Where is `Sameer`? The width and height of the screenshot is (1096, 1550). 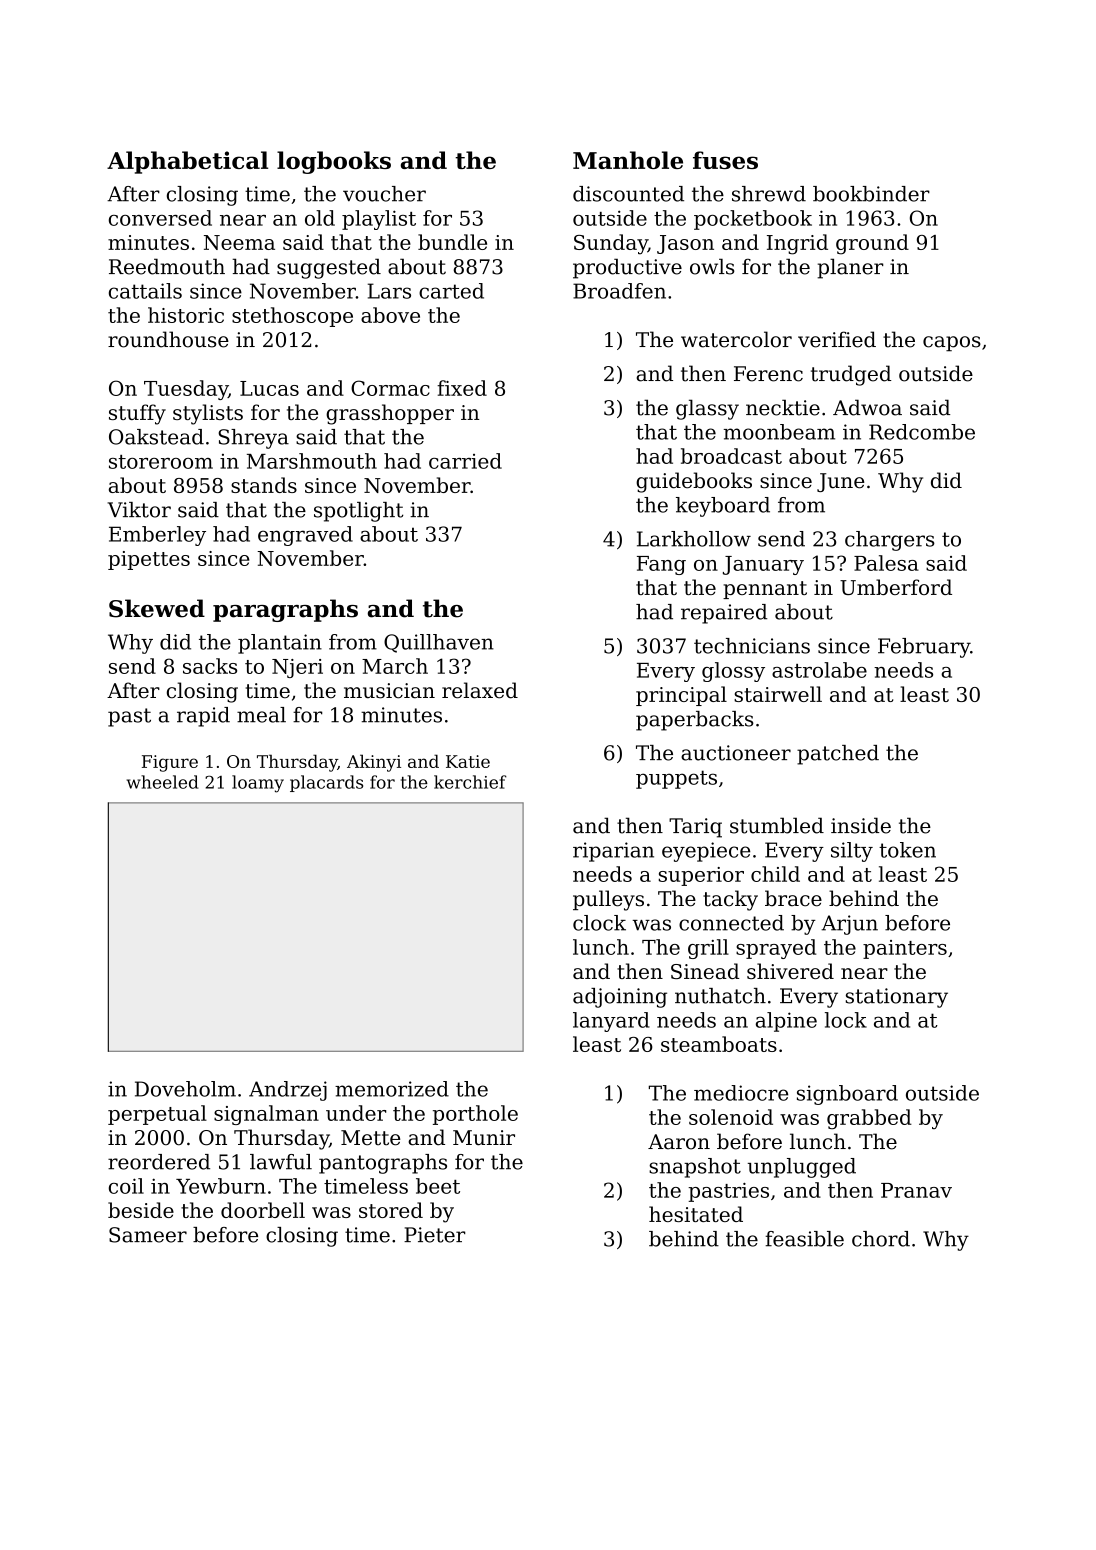
Sameer is located at coordinates (148, 1235).
